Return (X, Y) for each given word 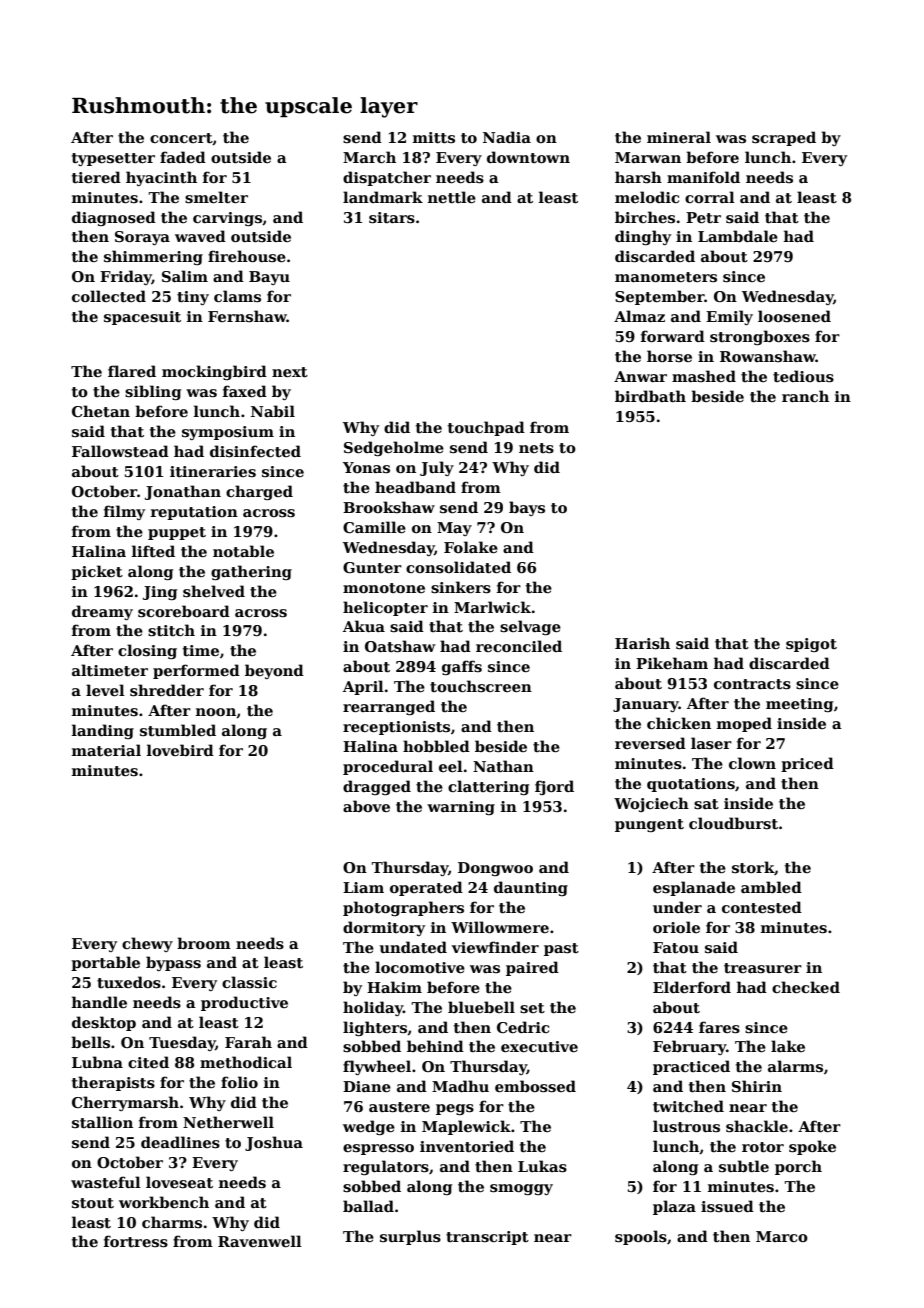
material (106, 750)
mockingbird (214, 372)
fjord (554, 787)
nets (536, 448)
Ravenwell (260, 1241)
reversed (650, 743)
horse (669, 356)
